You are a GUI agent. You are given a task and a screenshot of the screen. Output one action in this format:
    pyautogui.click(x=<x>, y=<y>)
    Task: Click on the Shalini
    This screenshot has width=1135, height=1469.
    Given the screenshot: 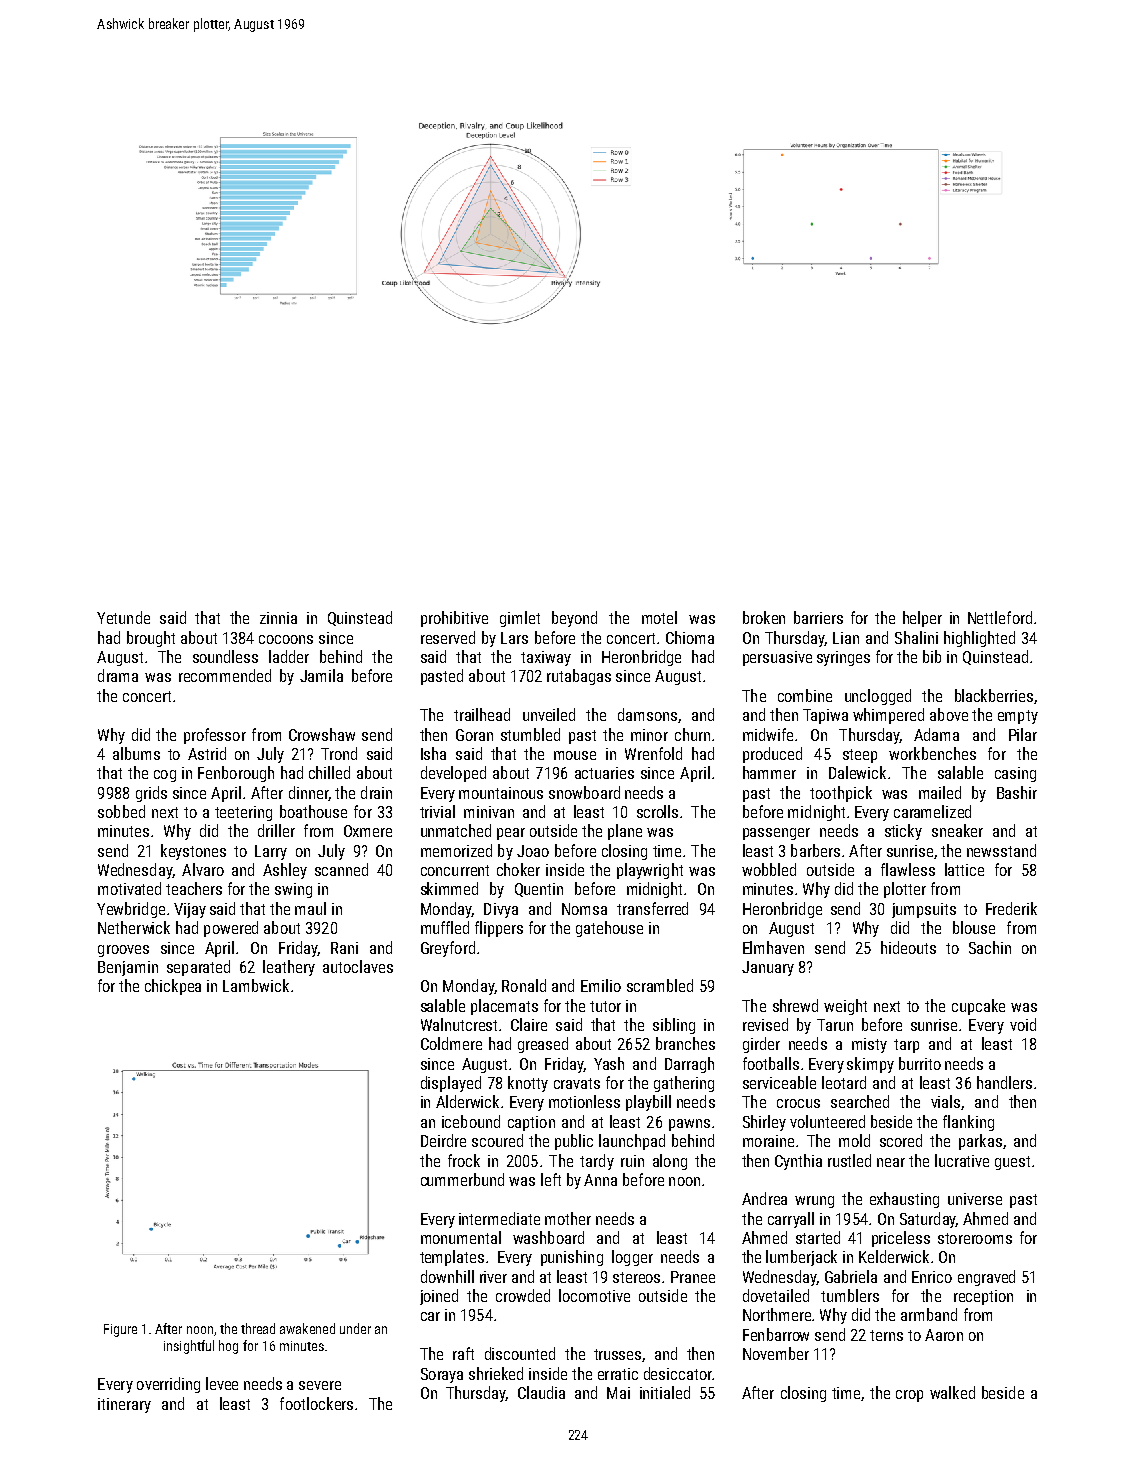 What is the action you would take?
    pyautogui.click(x=916, y=637)
